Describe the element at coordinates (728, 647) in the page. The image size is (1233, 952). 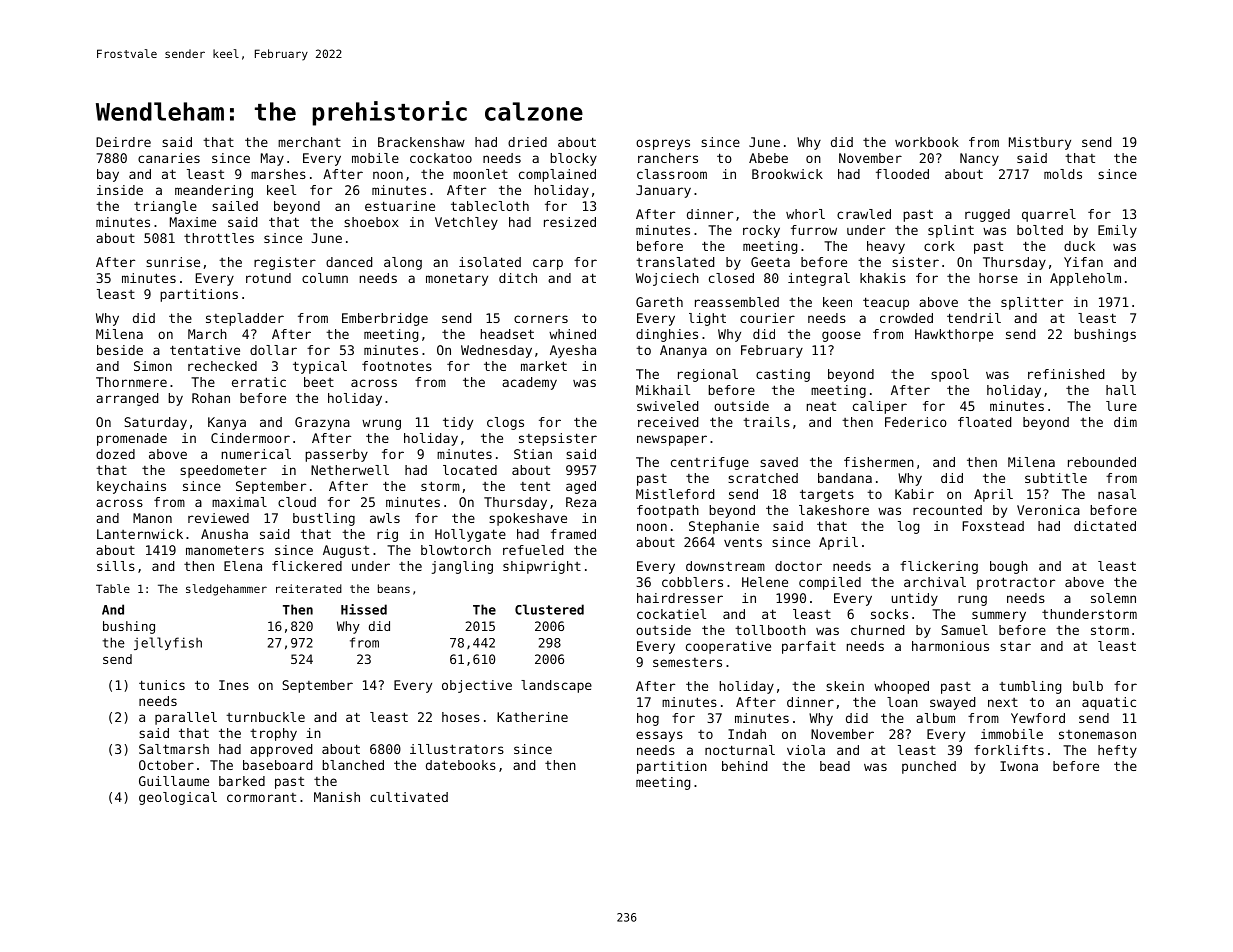
I see `cooperative` at that location.
